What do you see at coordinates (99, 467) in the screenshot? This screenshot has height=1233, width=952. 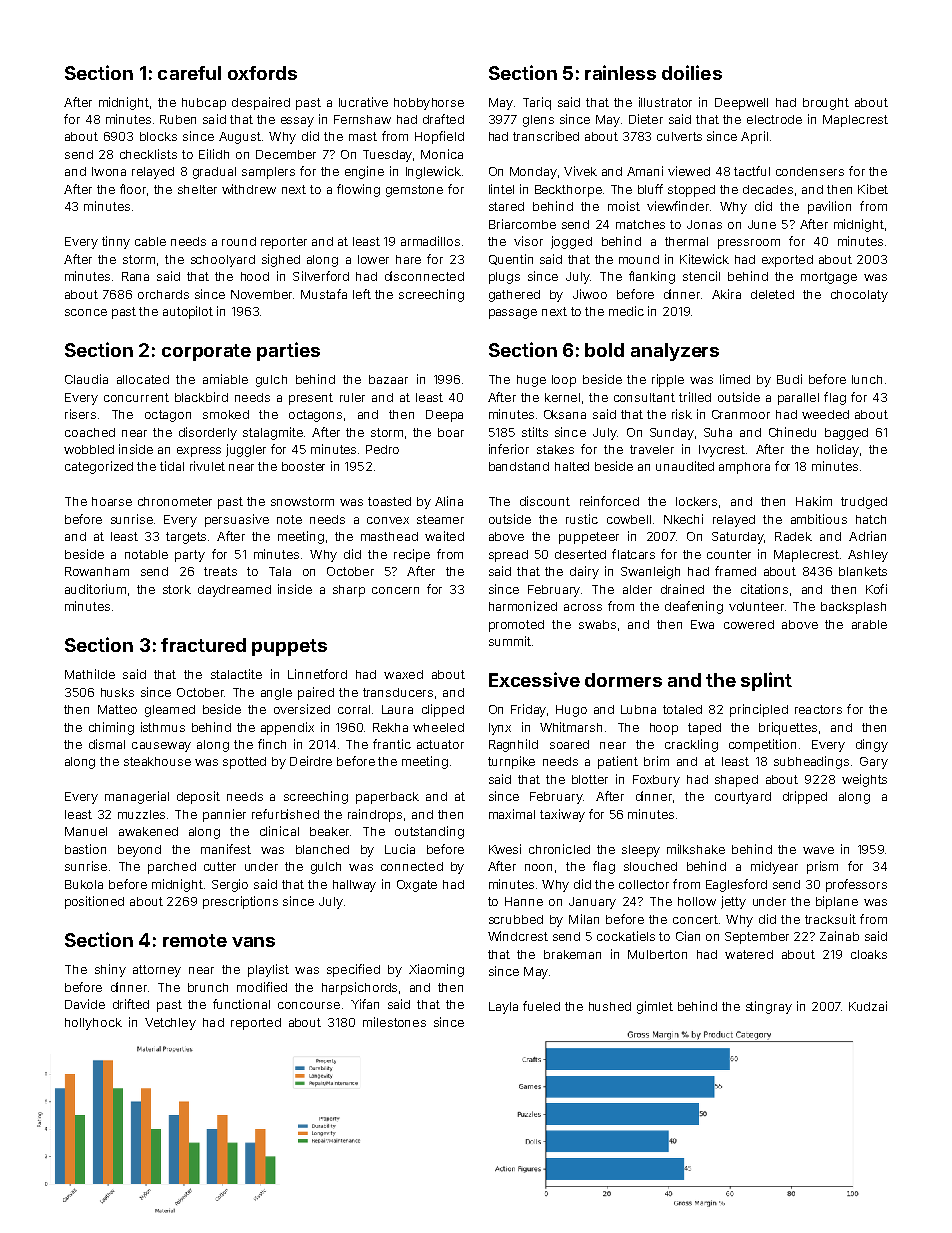 I see `categorized` at bounding box center [99, 467].
